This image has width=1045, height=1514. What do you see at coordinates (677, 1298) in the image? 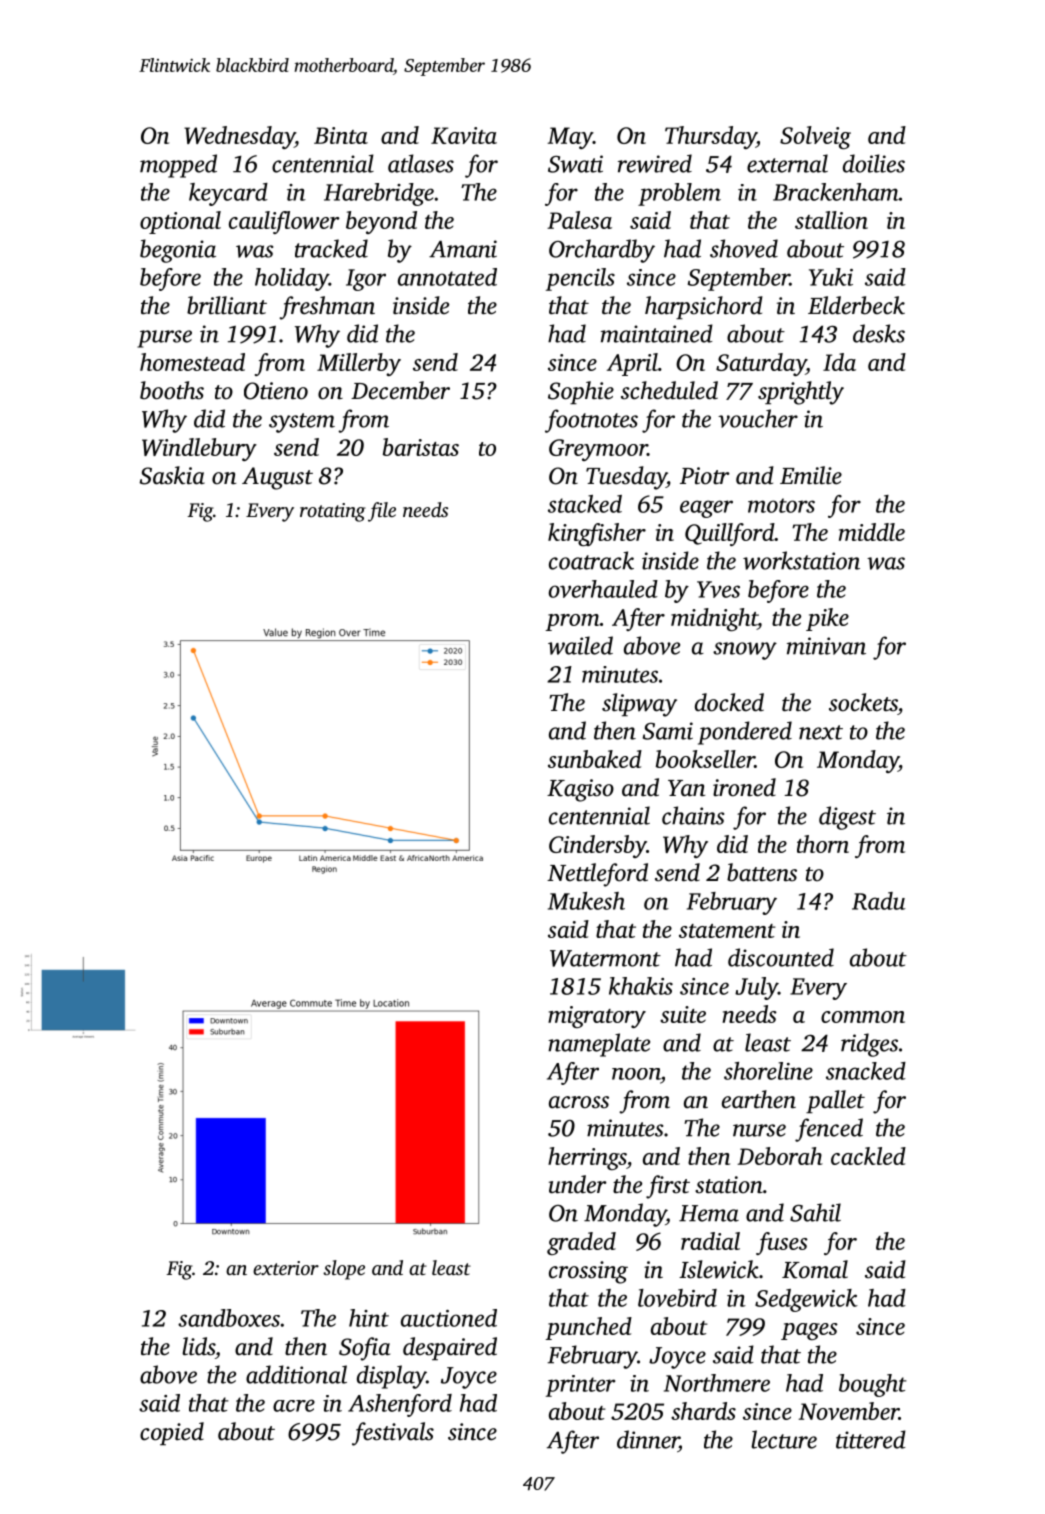
I see `lovebird` at bounding box center [677, 1298].
